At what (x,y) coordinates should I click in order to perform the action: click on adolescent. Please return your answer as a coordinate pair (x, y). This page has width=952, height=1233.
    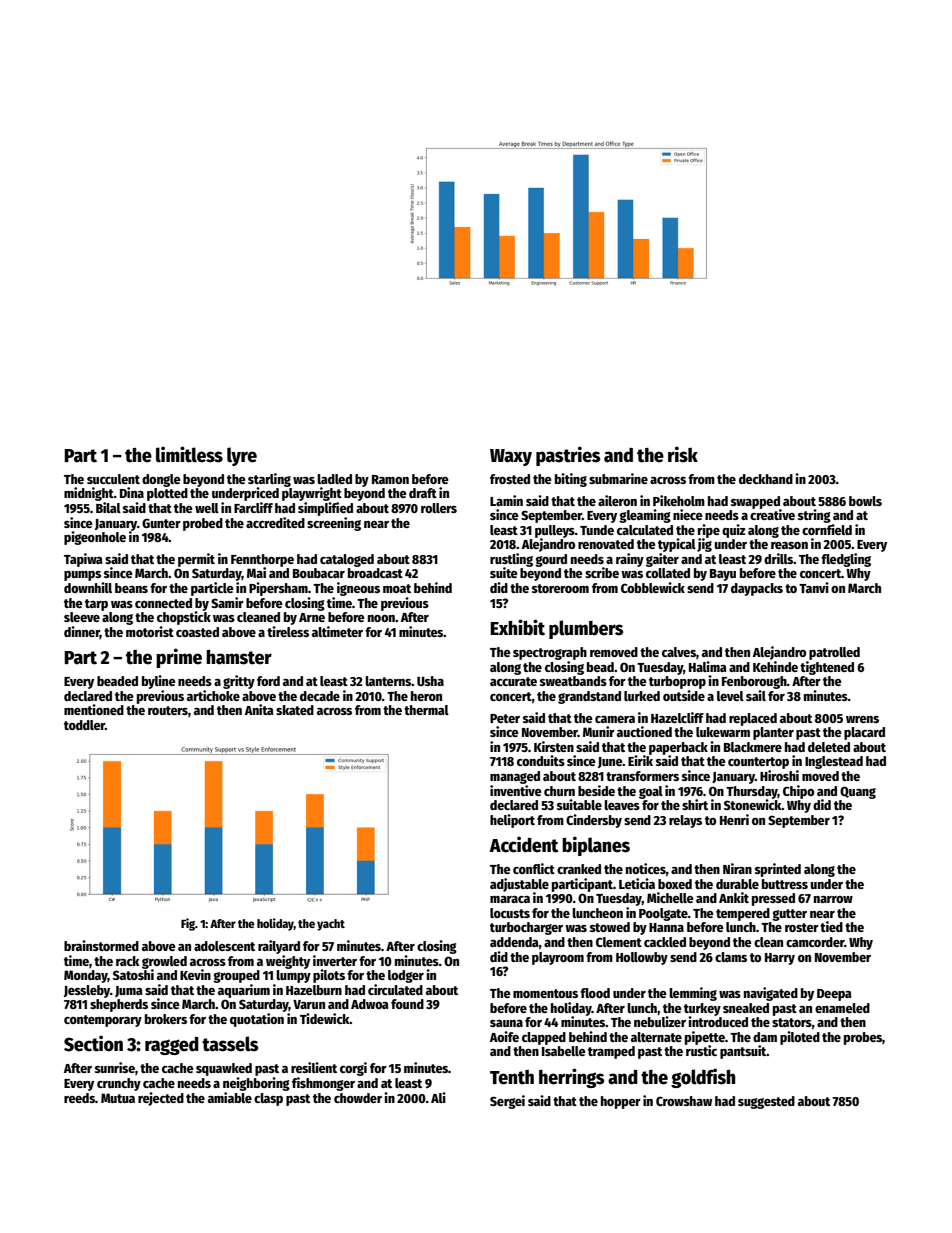
    Looking at the image, I should click on (224, 946).
